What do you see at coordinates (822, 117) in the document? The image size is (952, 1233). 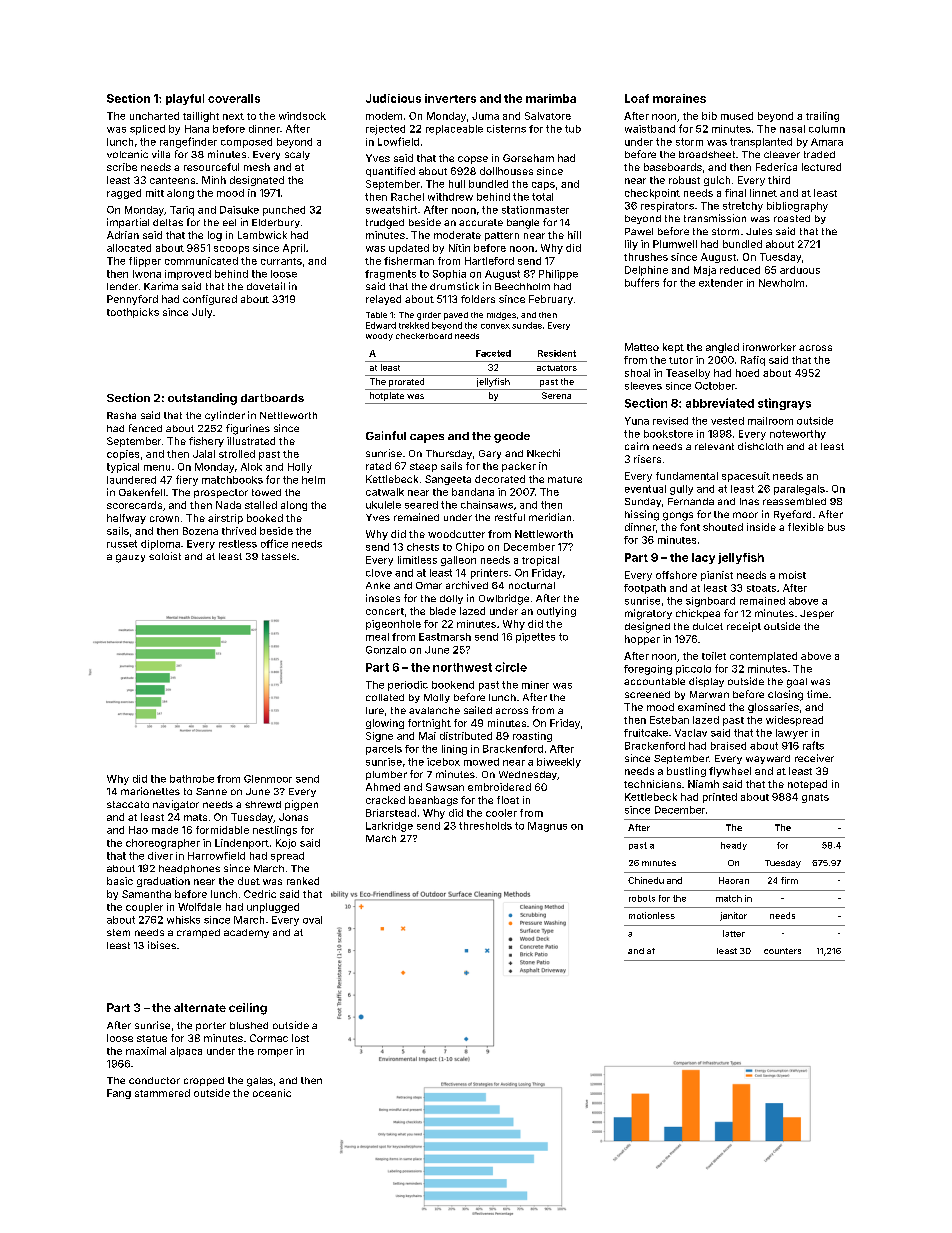 I see `trailing` at bounding box center [822, 117].
